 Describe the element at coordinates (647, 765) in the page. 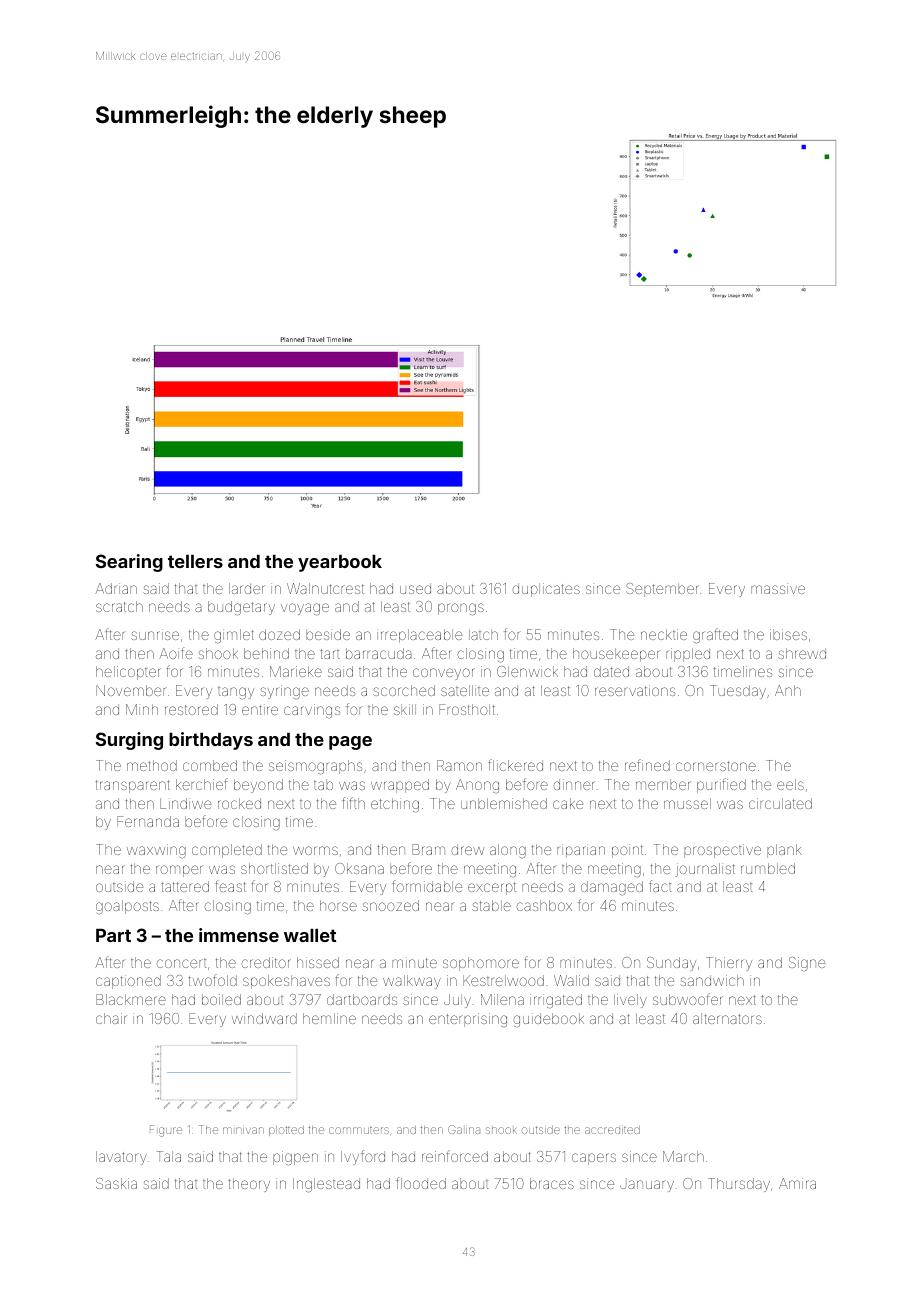

I see `refined` at that location.
